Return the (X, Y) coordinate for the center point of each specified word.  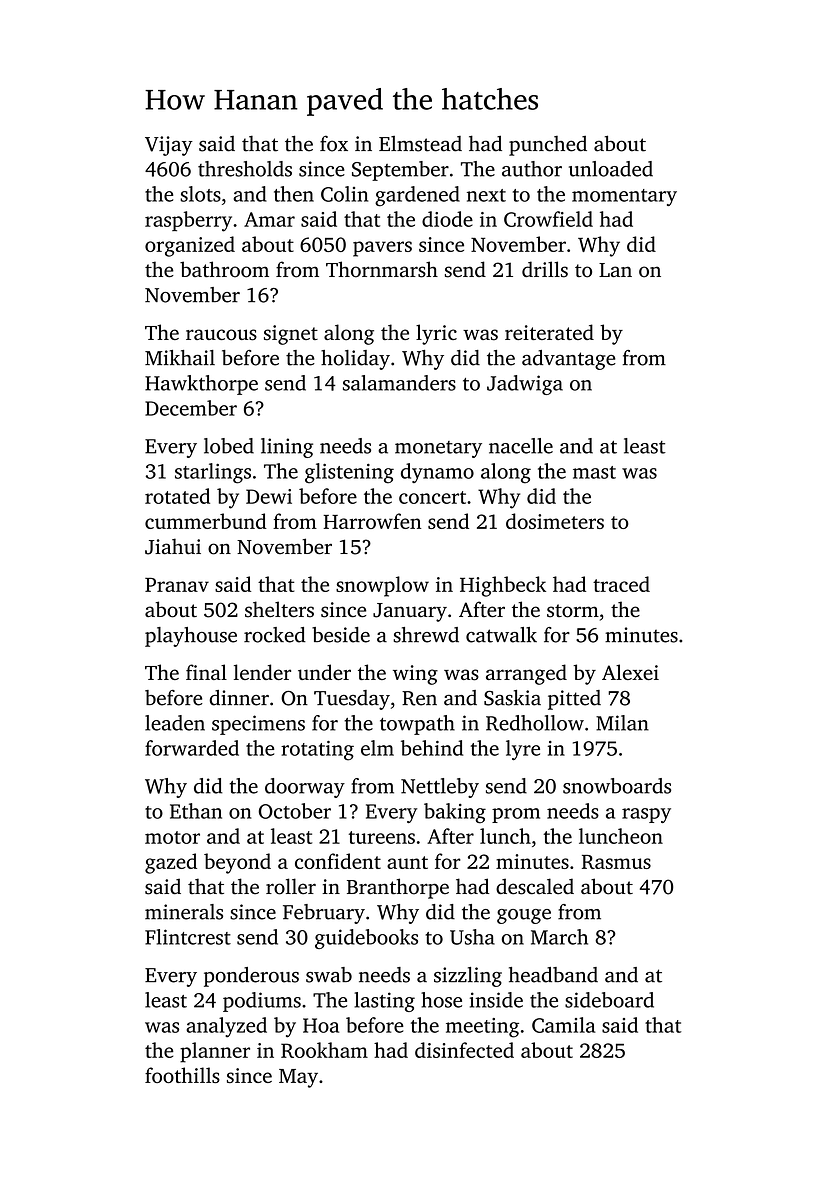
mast (594, 472)
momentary (624, 197)
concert (432, 497)
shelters (279, 609)
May (298, 1078)
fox (334, 143)
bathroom (224, 269)
